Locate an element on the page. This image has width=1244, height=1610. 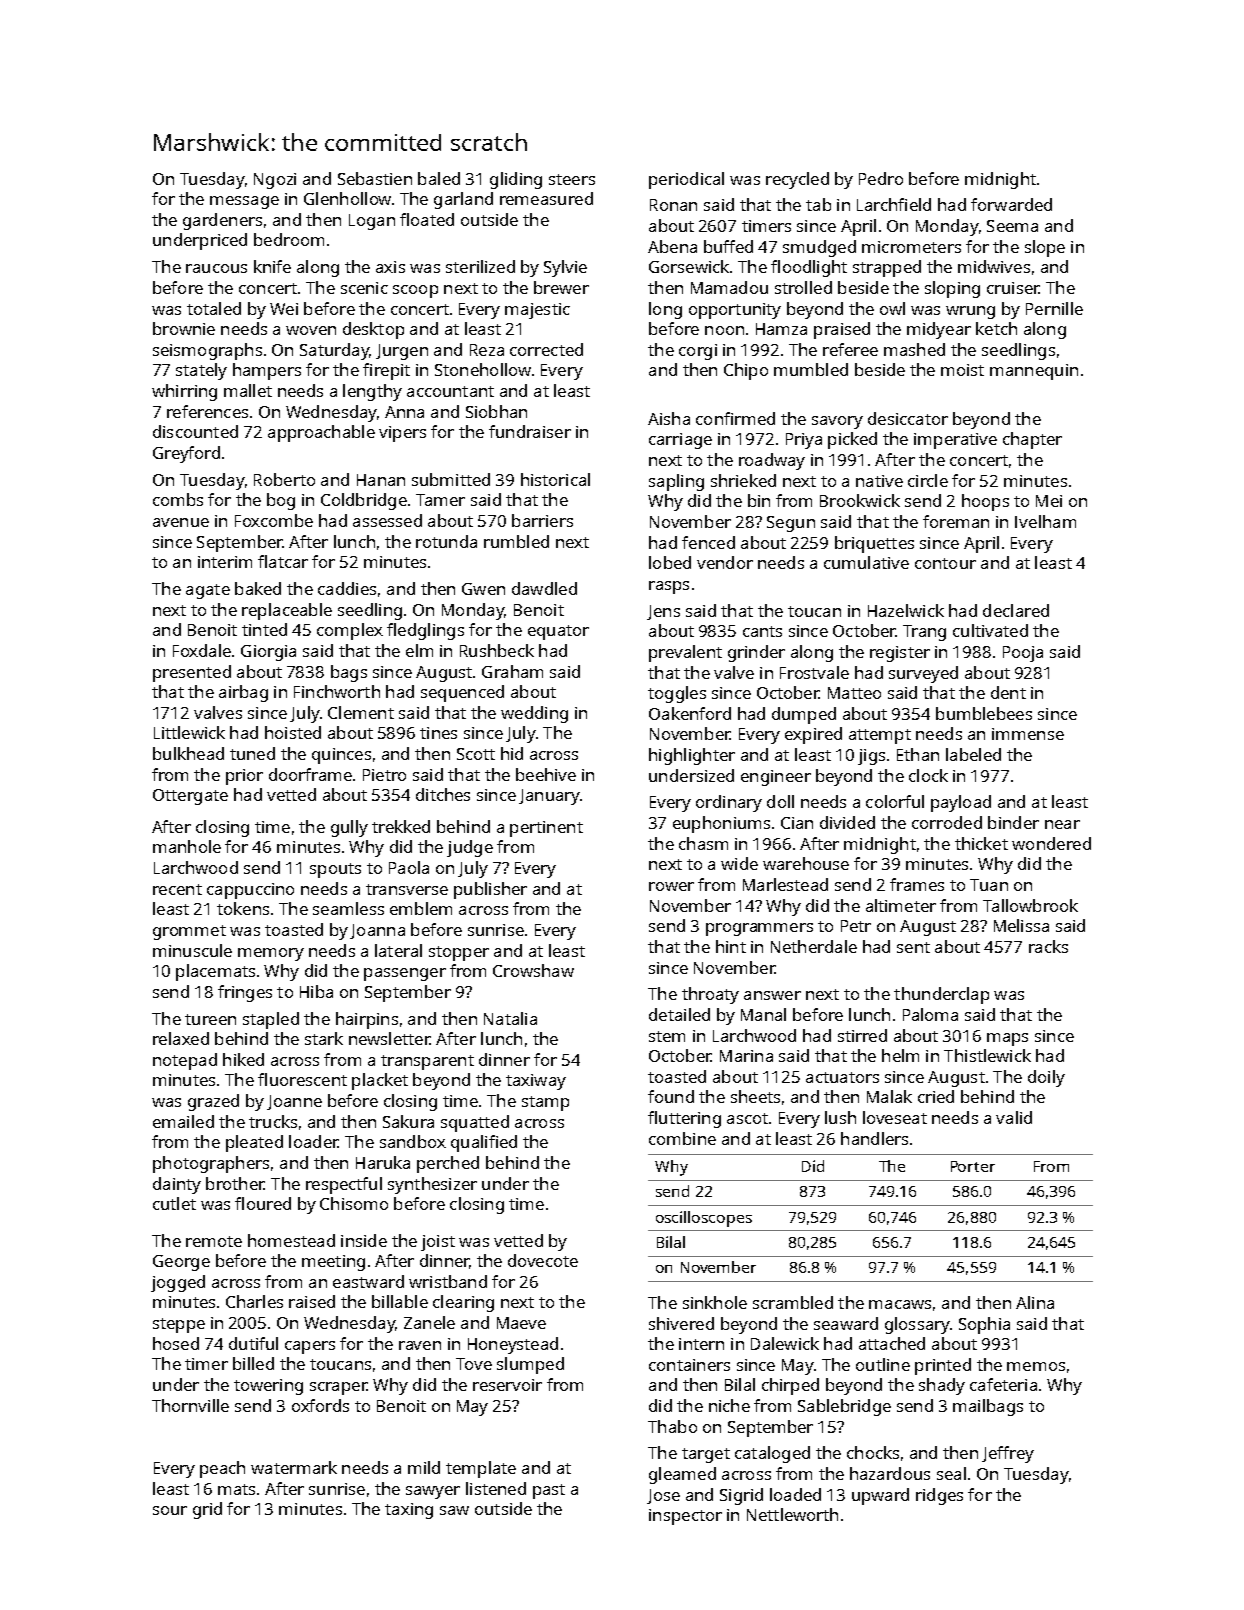
approachable is located at coordinates (321, 433).
